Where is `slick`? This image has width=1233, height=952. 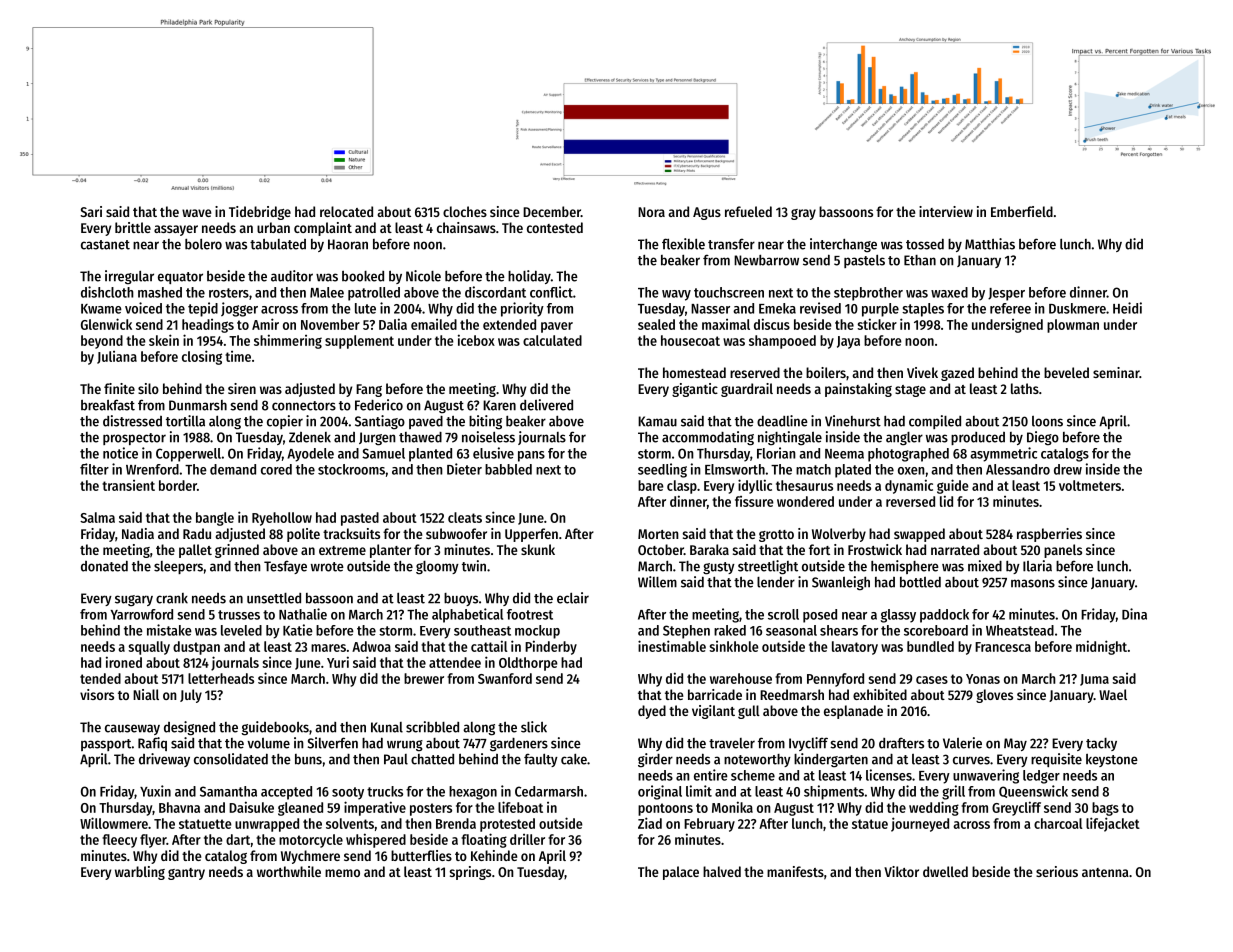
slick is located at coordinates (534, 727).
